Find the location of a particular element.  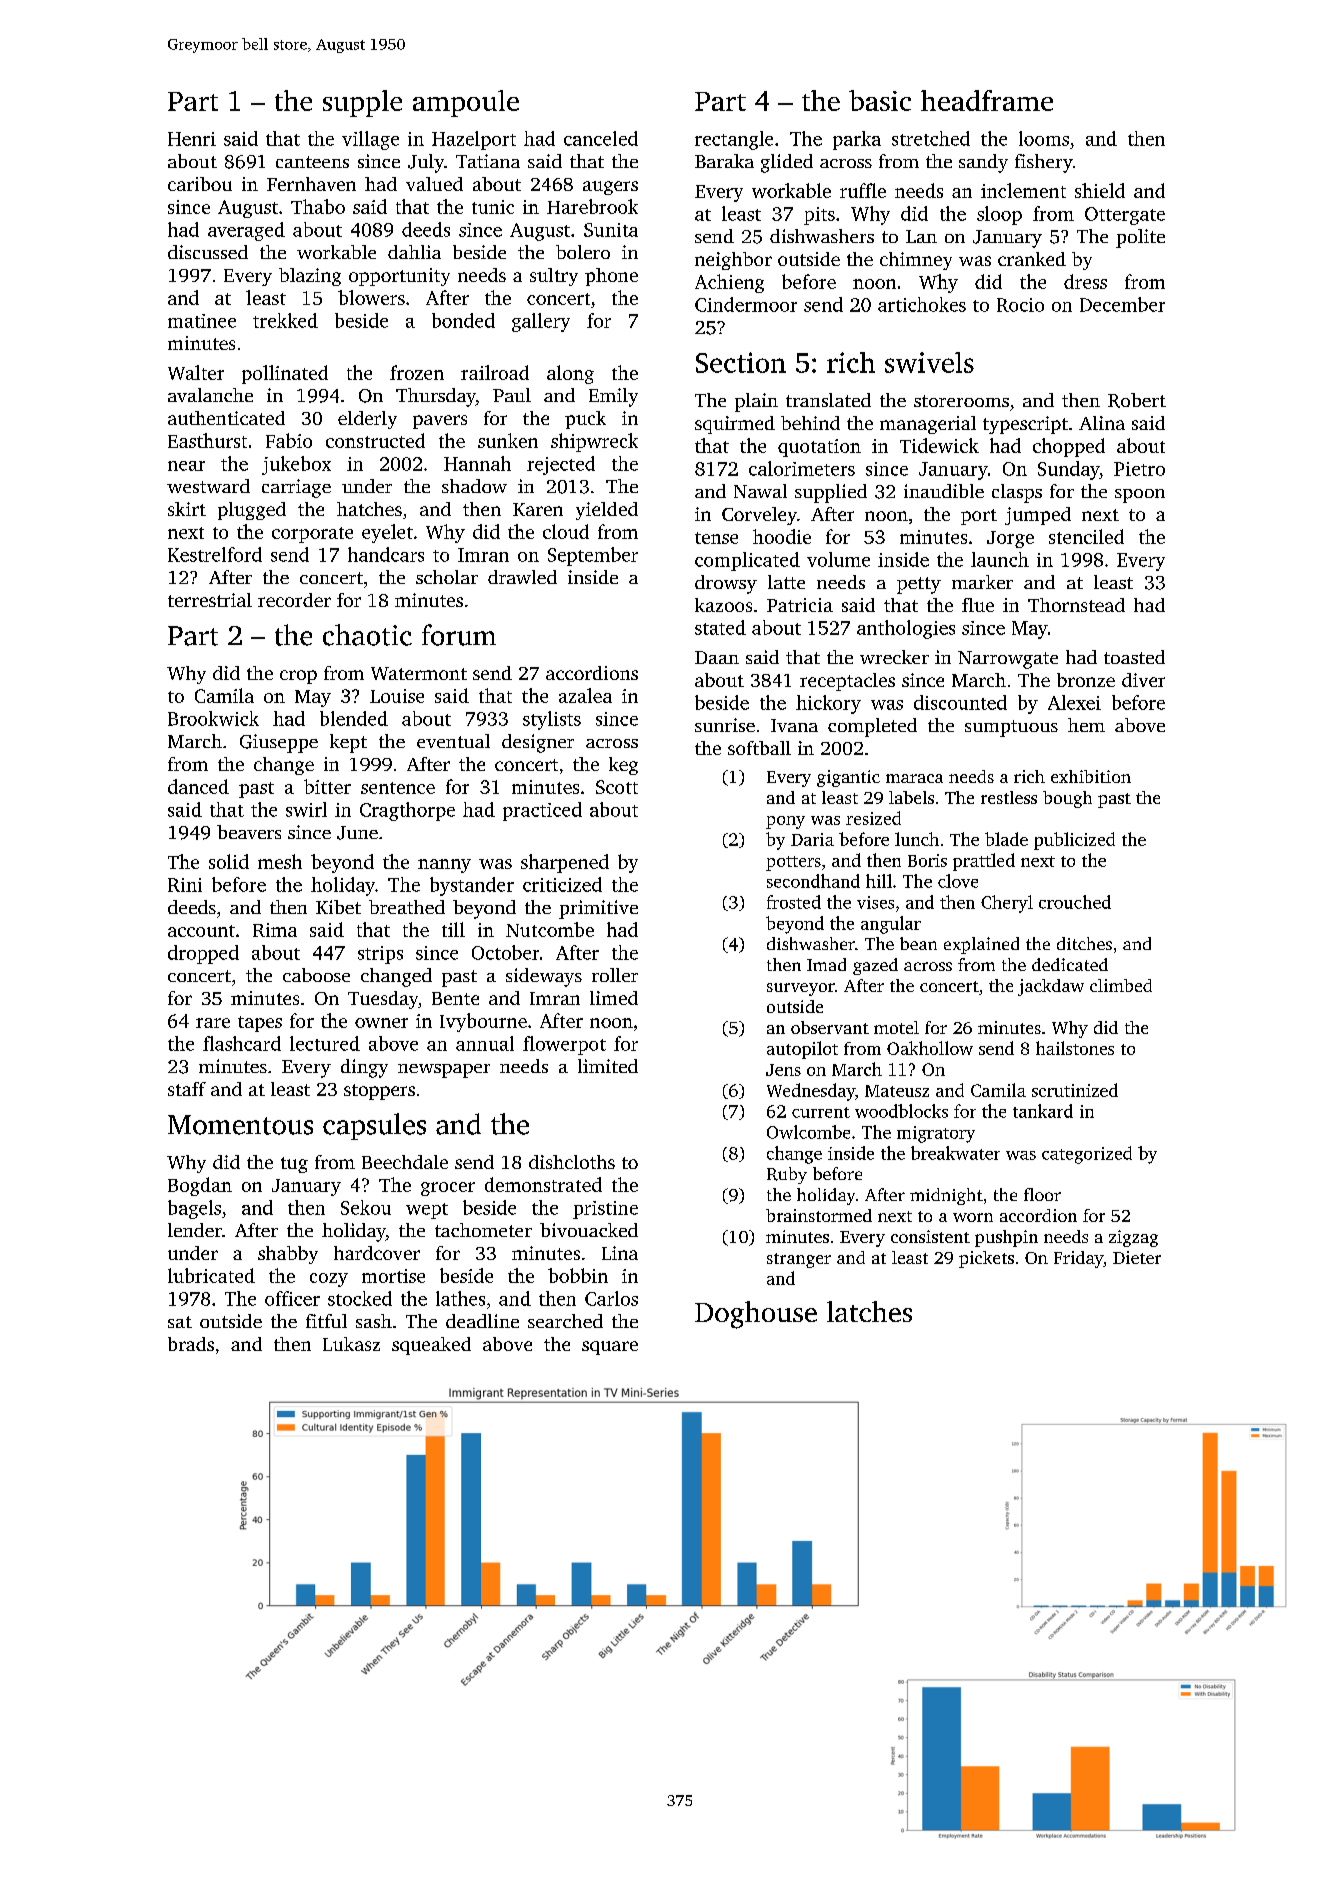

mesh is located at coordinates (280, 861).
